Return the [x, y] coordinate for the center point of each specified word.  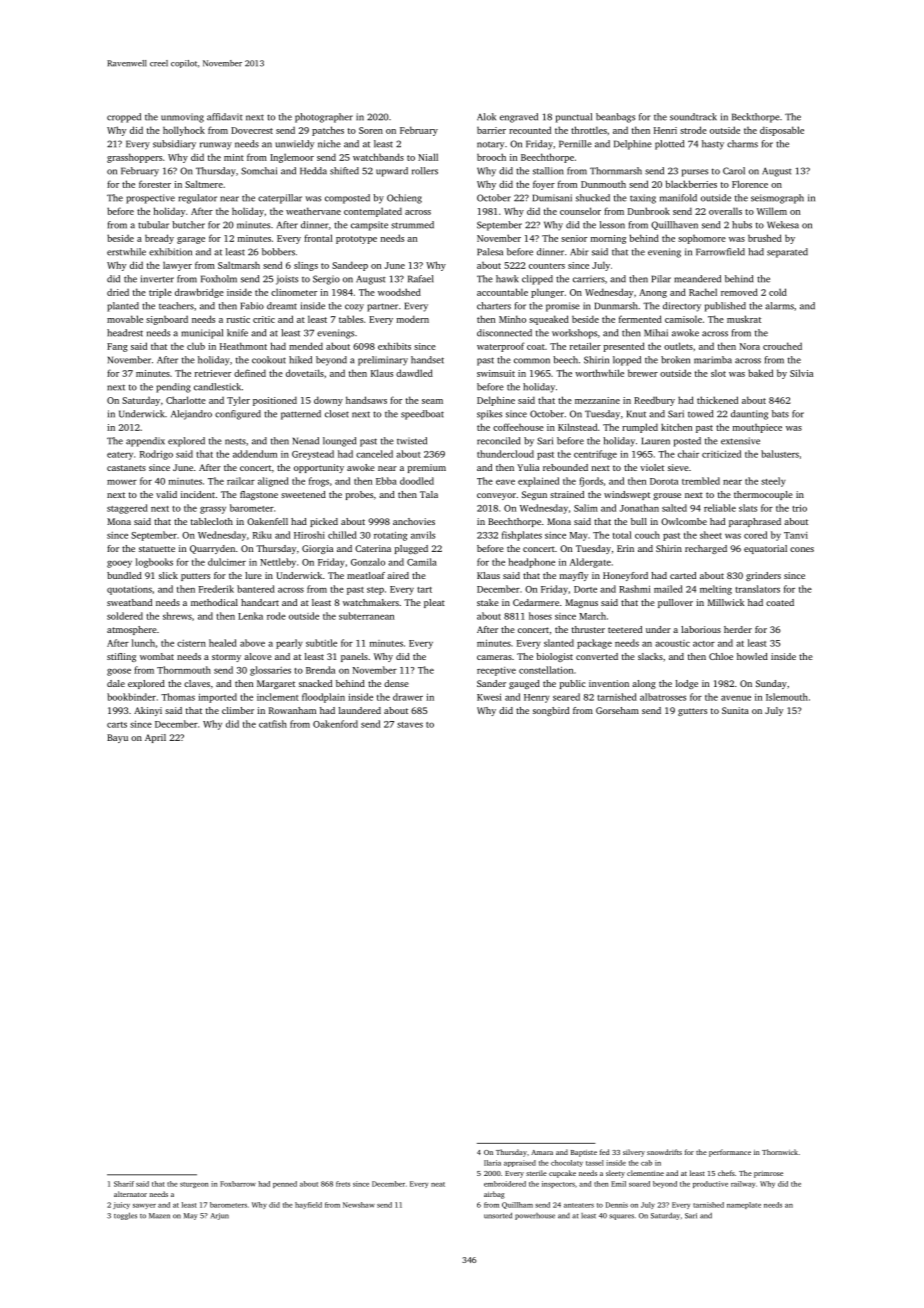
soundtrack [693, 117]
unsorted [498, 1216]
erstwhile [126, 252]
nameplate [744, 1205]
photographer [324, 118]
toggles [125, 1216]
